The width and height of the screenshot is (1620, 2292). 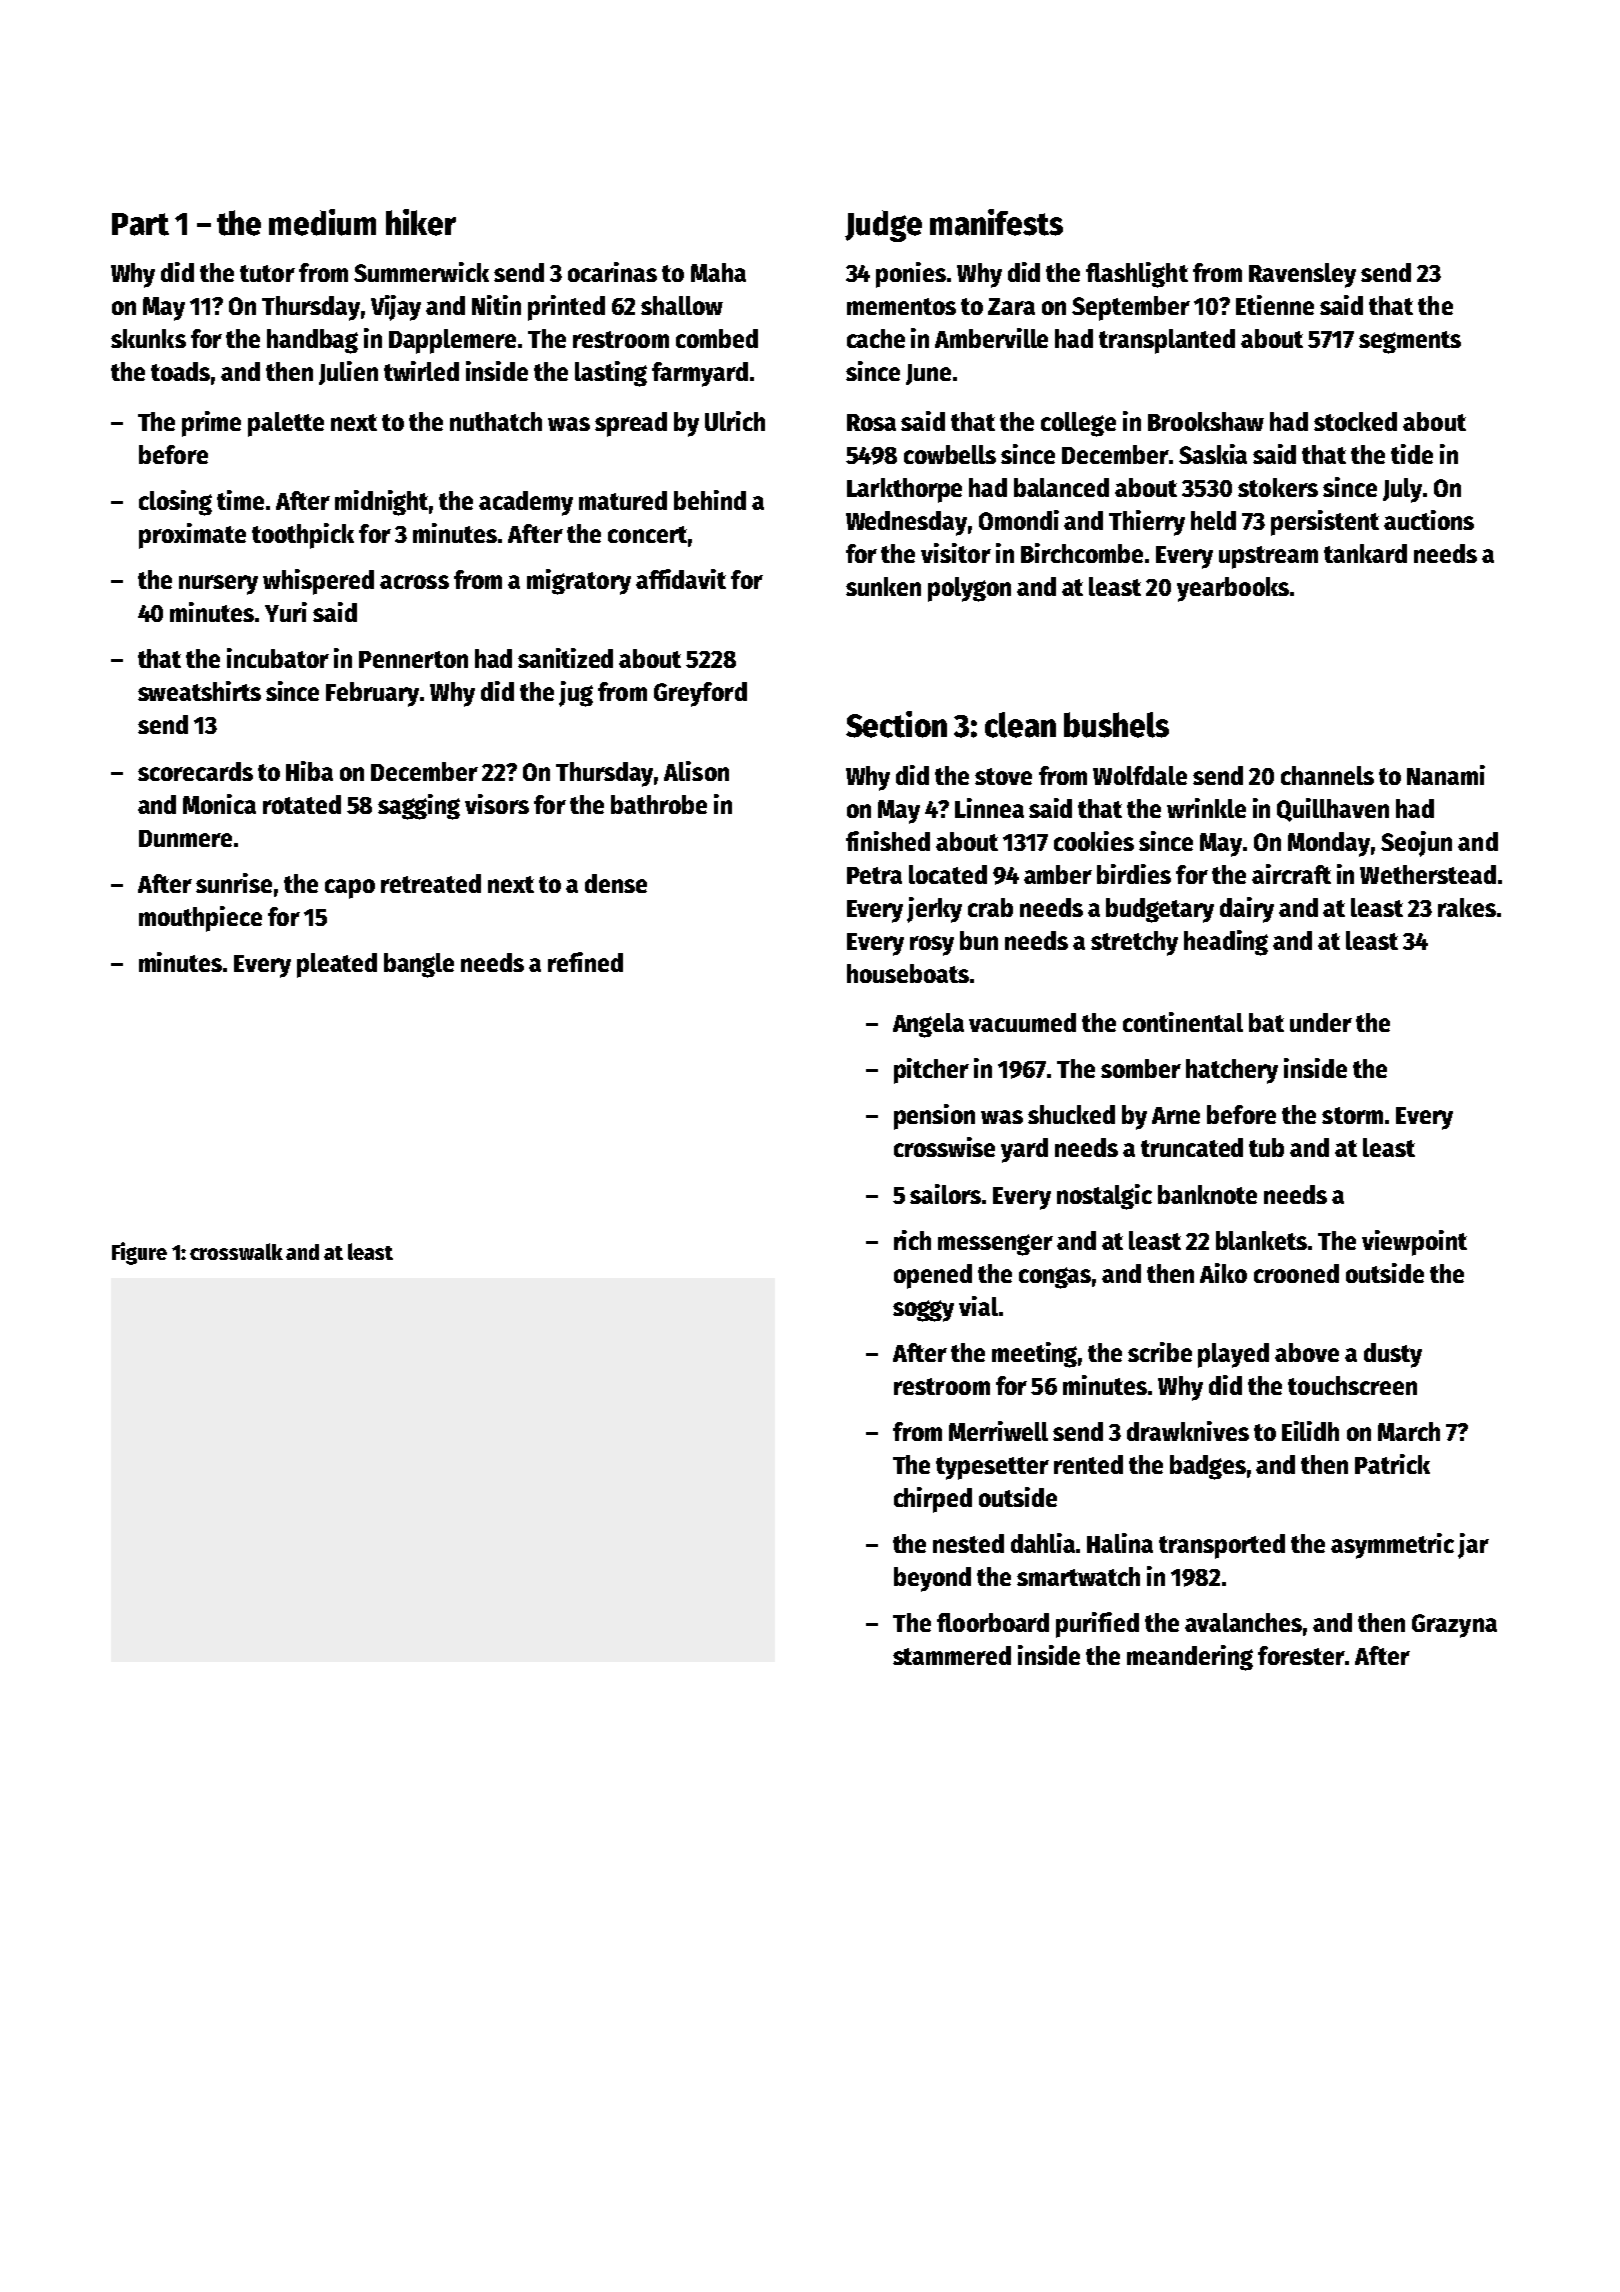 What do you see at coordinates (322, 222) in the screenshot?
I see `medium` at bounding box center [322, 222].
